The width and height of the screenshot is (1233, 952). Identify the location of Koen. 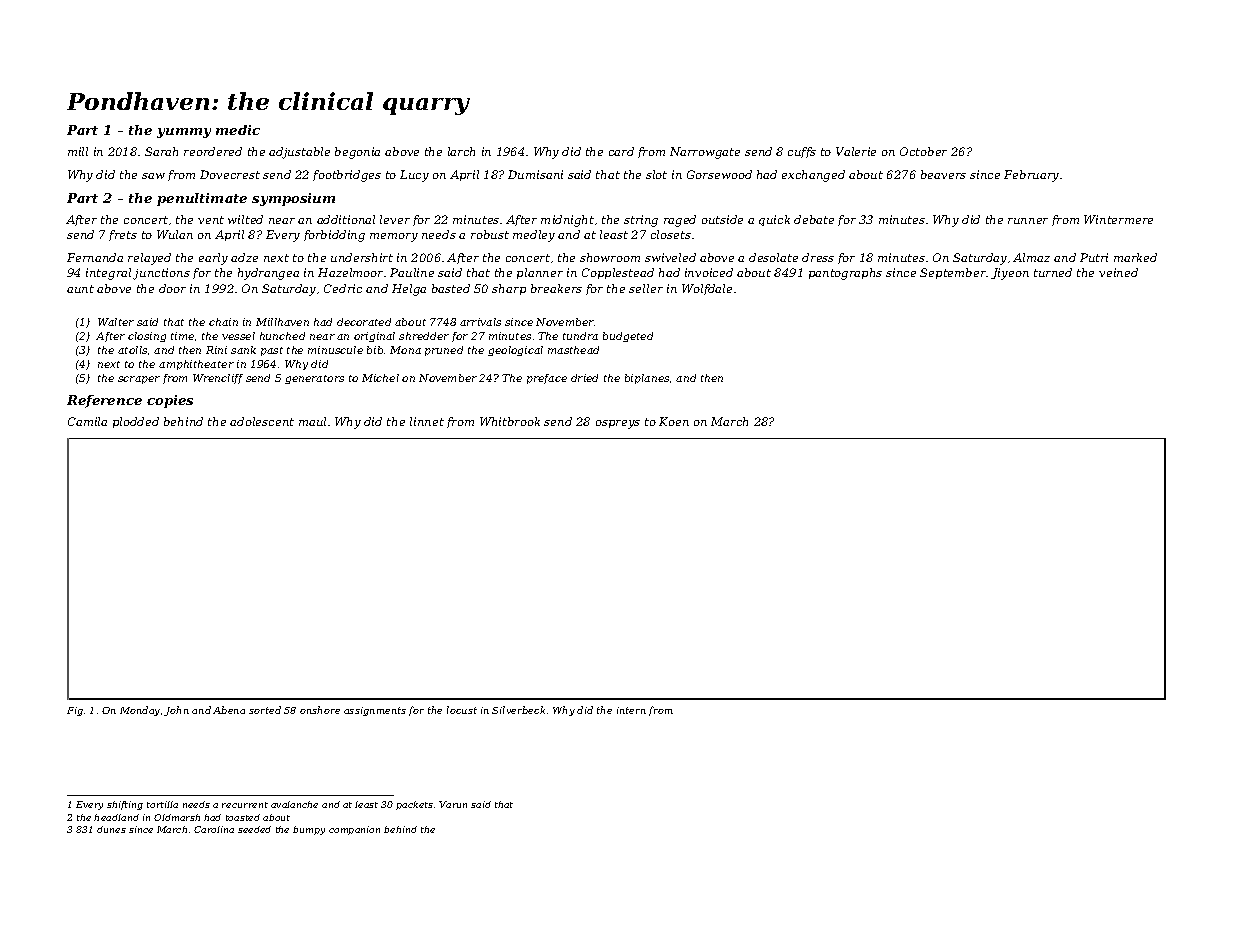
(674, 421).
